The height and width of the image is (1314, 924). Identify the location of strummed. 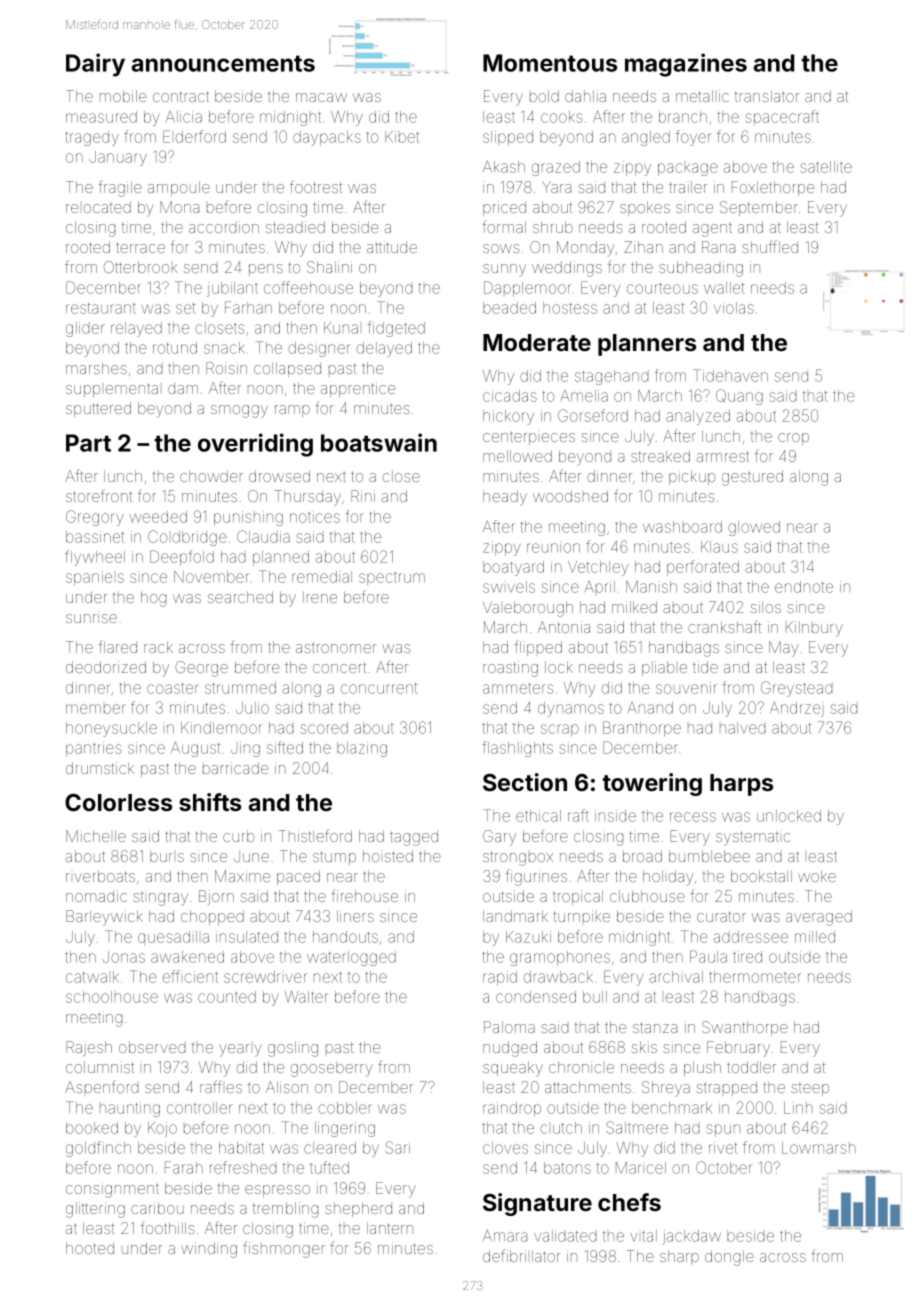
(240, 688).
